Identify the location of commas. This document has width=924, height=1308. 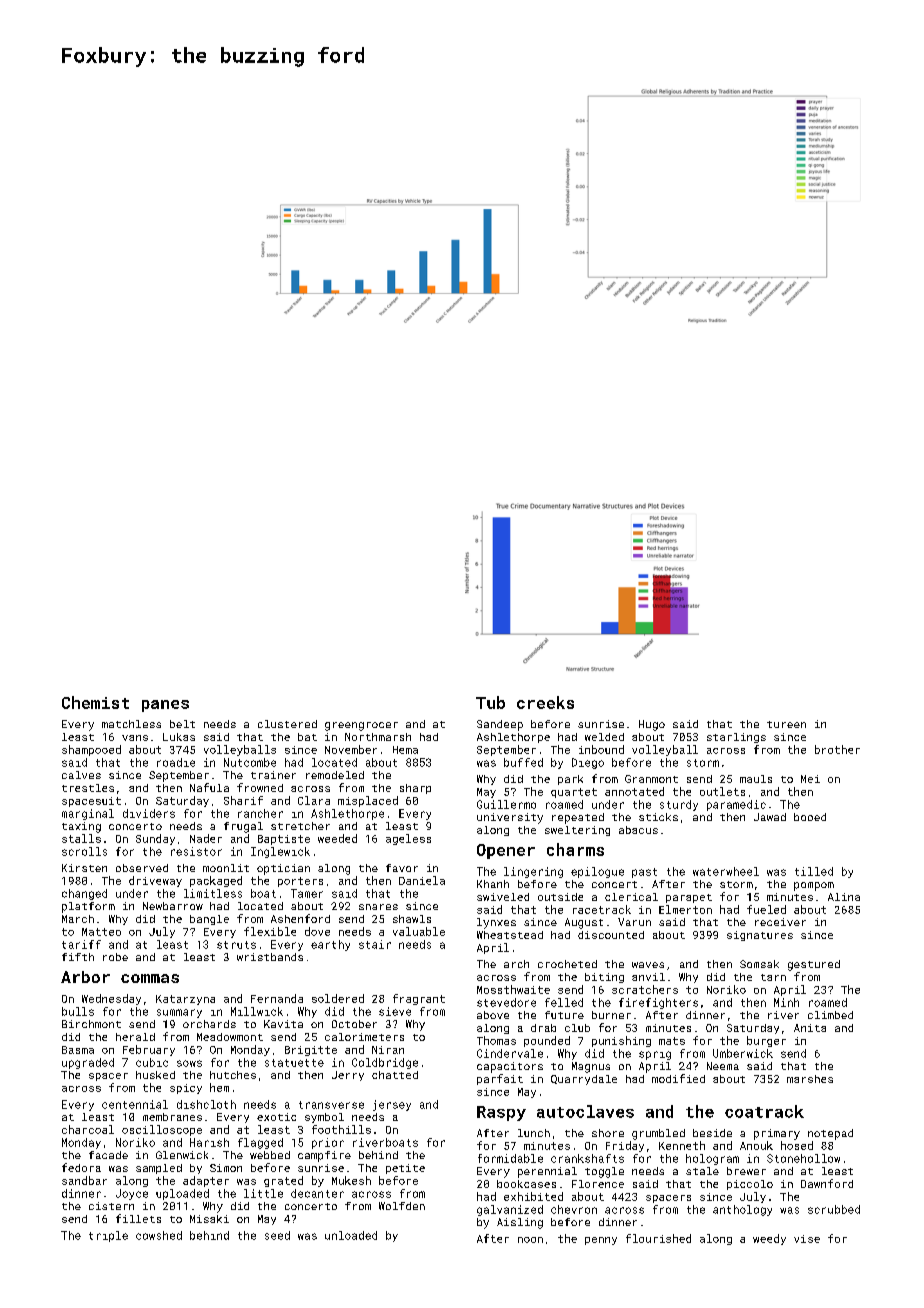
(150, 978).
